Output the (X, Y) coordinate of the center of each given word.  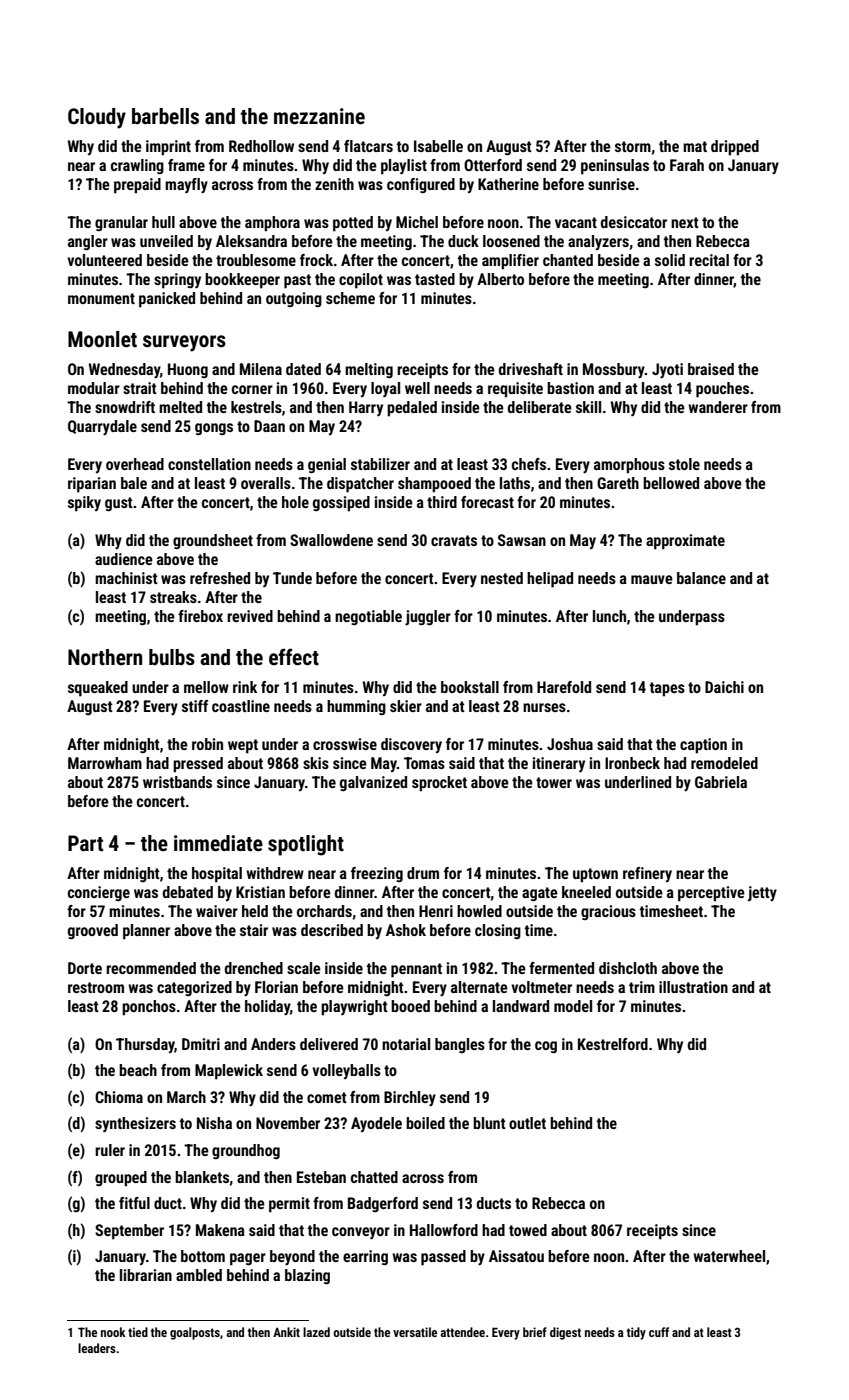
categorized (194, 988)
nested (502, 578)
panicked (167, 300)
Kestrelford (613, 1044)
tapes (667, 689)
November (288, 1123)
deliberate (540, 407)
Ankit (286, 1332)
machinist (126, 578)
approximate (685, 542)
